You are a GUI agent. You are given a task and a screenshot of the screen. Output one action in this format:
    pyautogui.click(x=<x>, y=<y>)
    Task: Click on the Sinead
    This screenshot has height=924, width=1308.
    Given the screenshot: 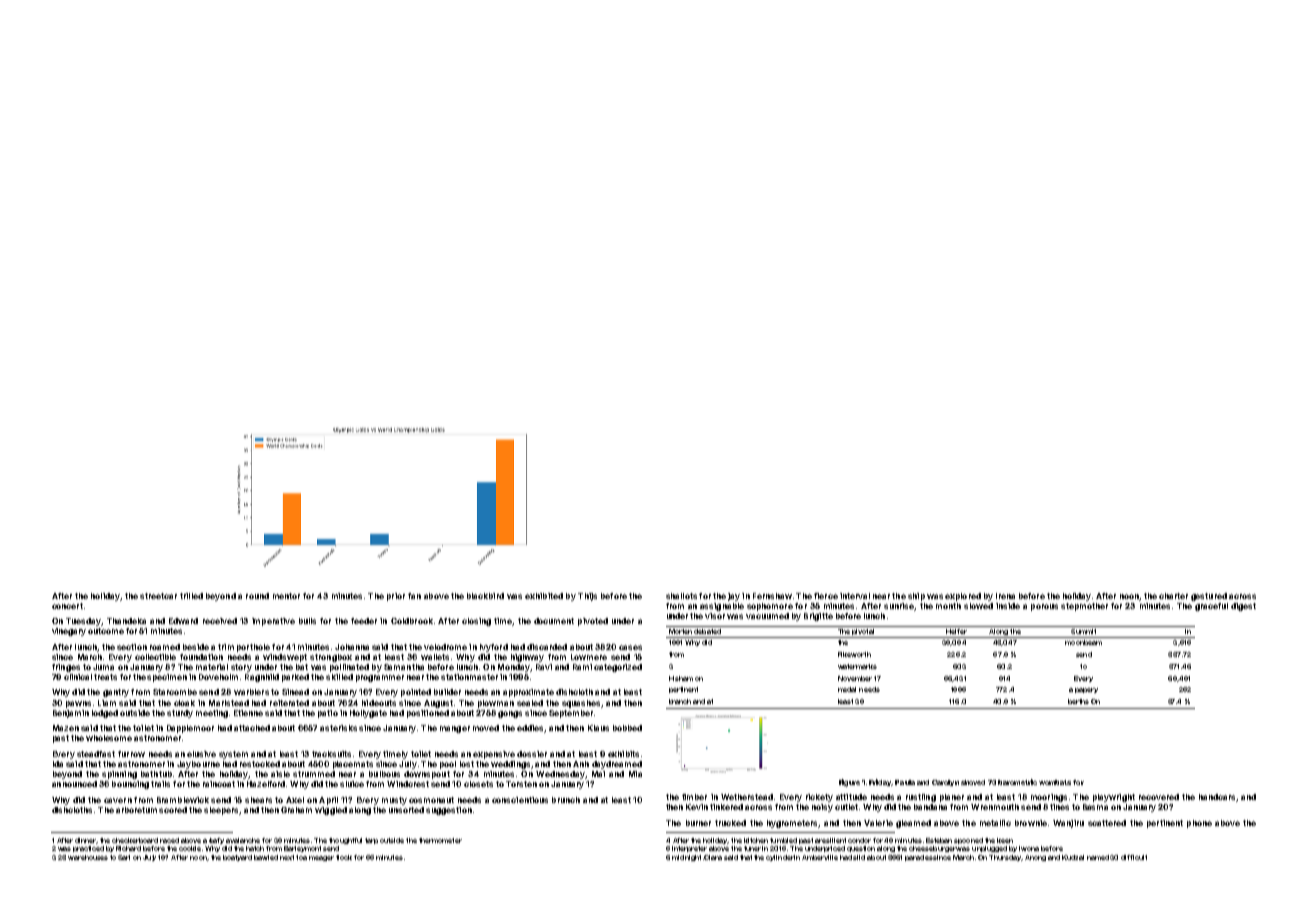 What is the action you would take?
    pyautogui.click(x=295, y=692)
